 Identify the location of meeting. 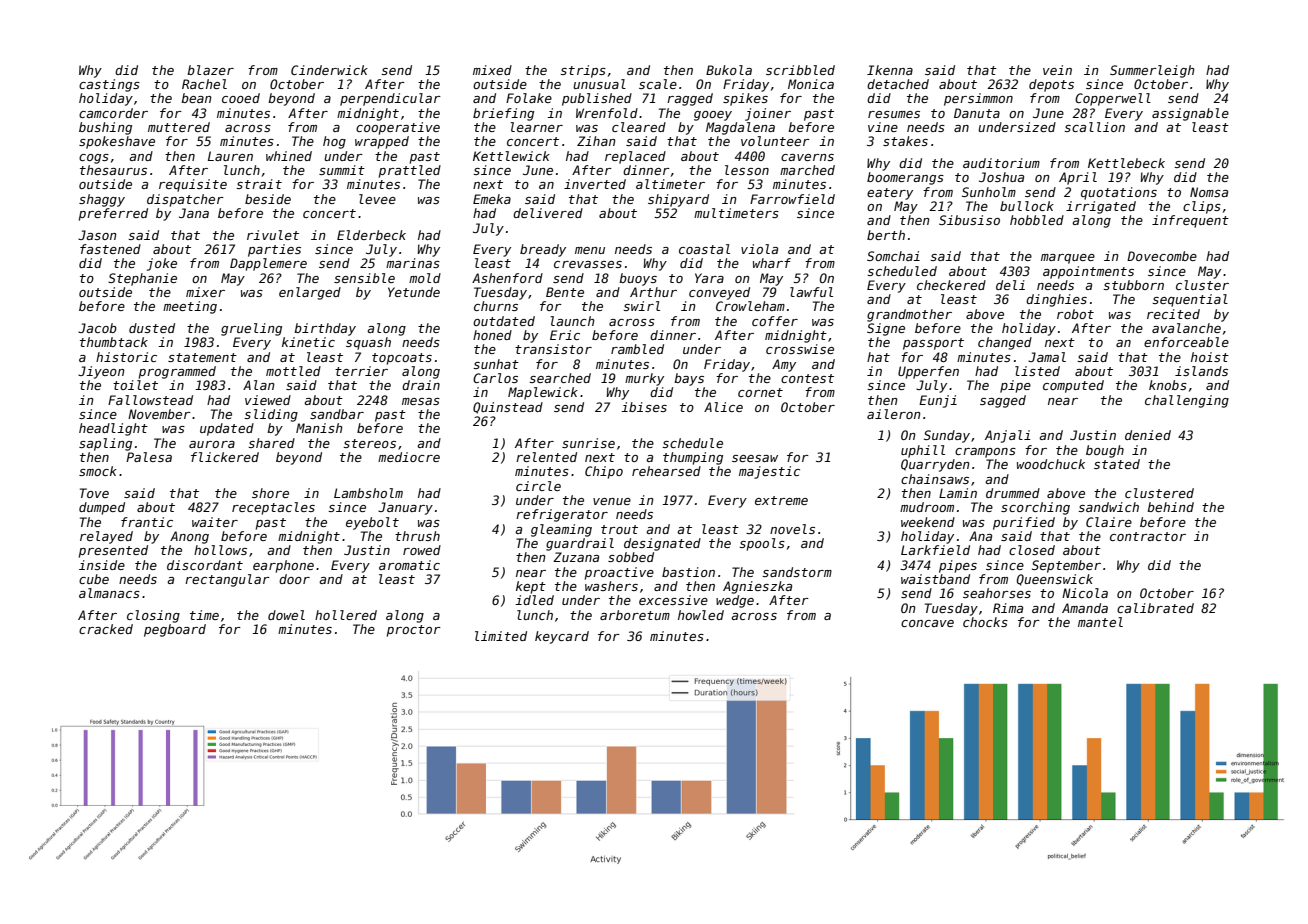
(190, 307).
